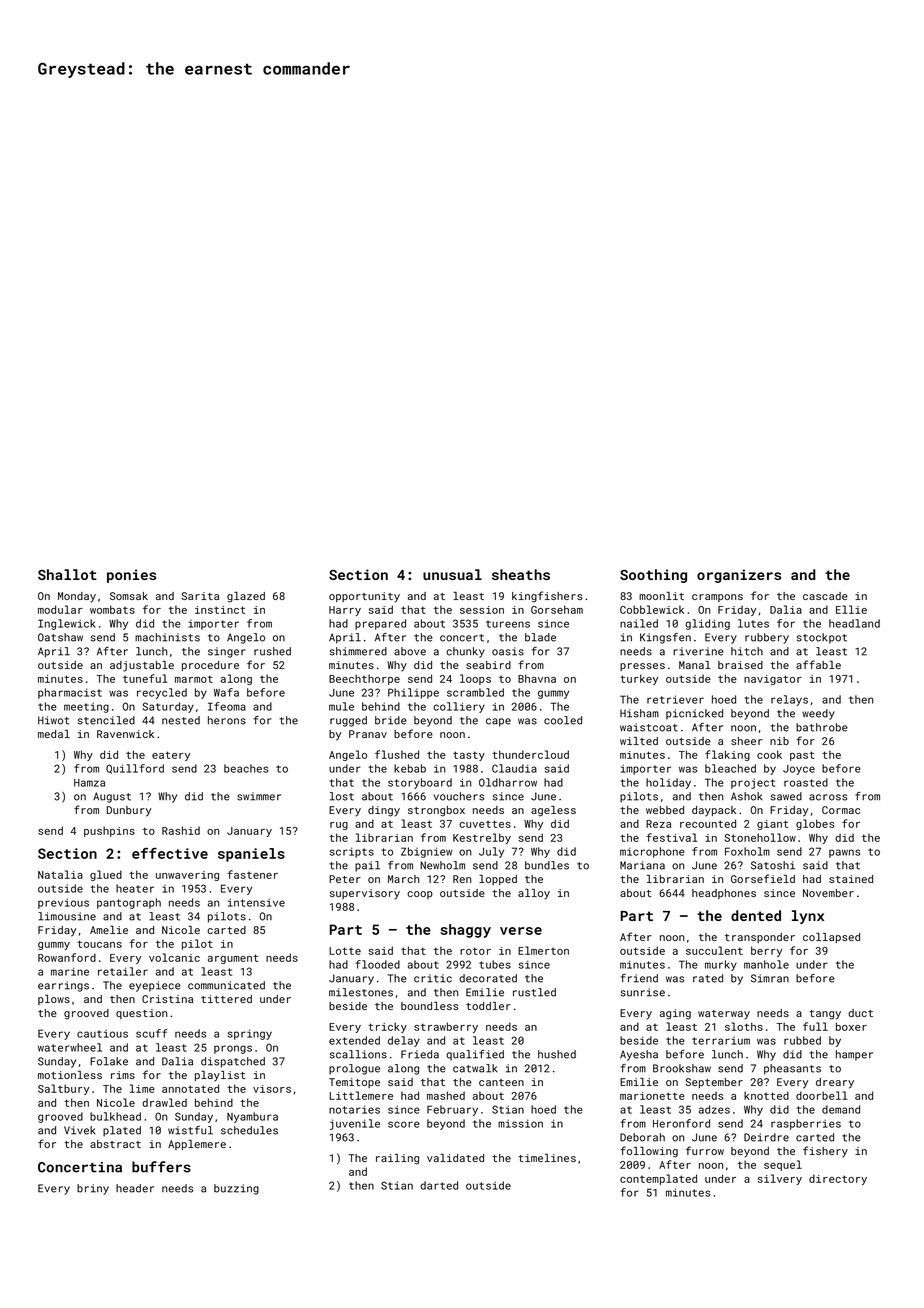  What do you see at coordinates (739, 576) in the document?
I see `organizers` at bounding box center [739, 576].
